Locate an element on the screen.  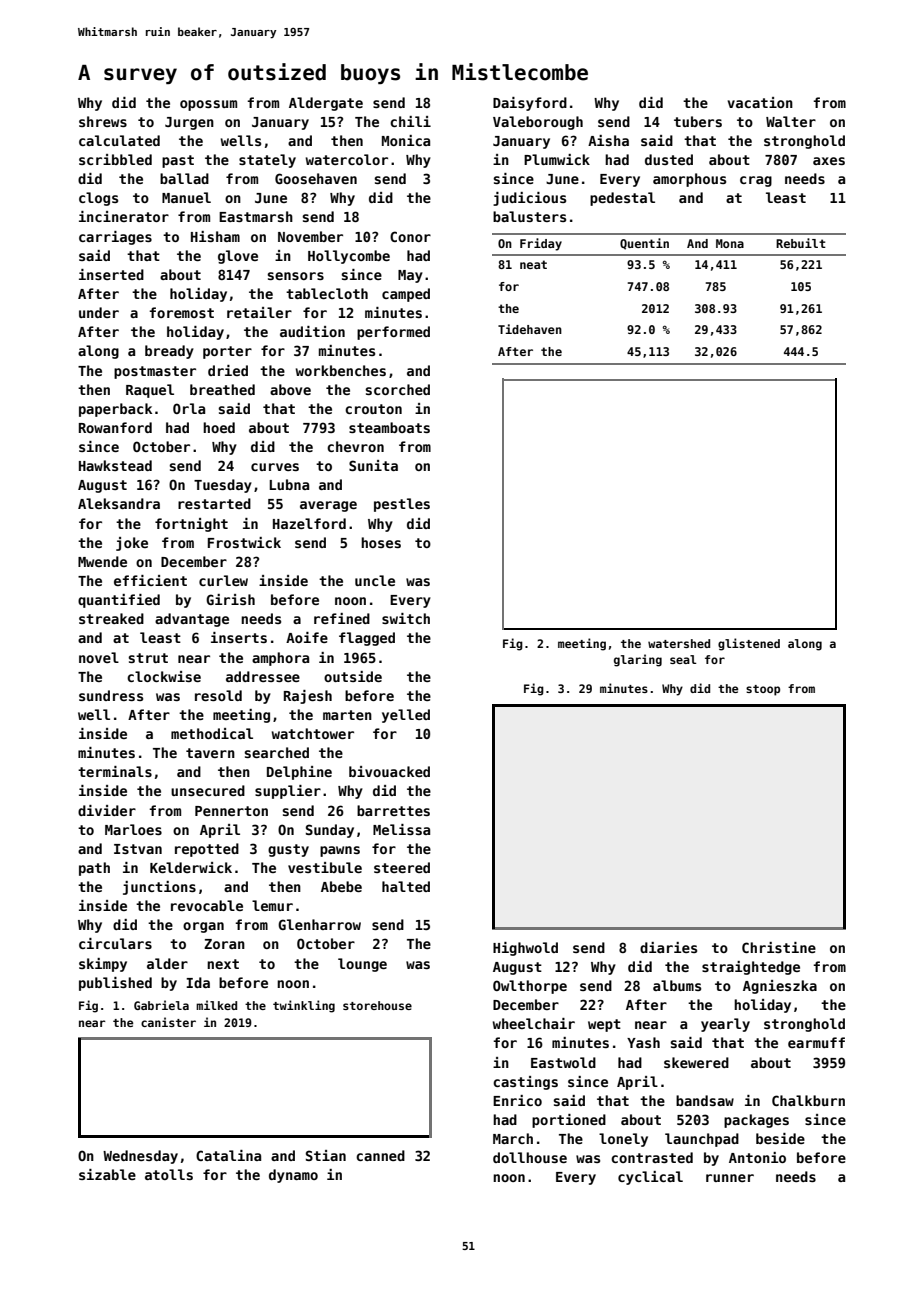
unsecured is located at coordinates (208, 790).
